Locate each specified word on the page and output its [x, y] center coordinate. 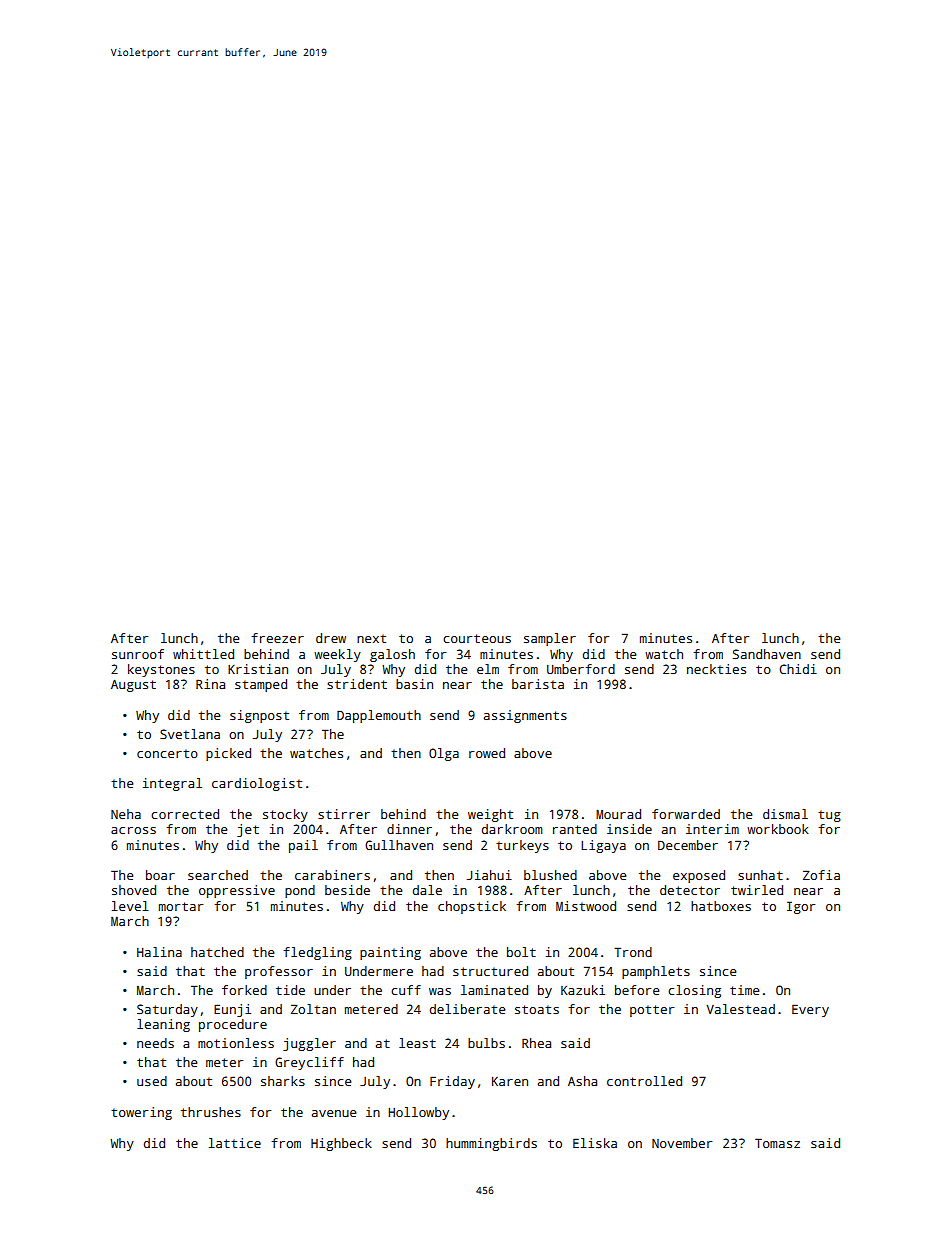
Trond [633, 952]
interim [712, 829]
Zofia [821, 875]
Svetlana [190, 734]
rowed [487, 753]
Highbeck [341, 1144]
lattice [235, 1143]
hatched [217, 952]
